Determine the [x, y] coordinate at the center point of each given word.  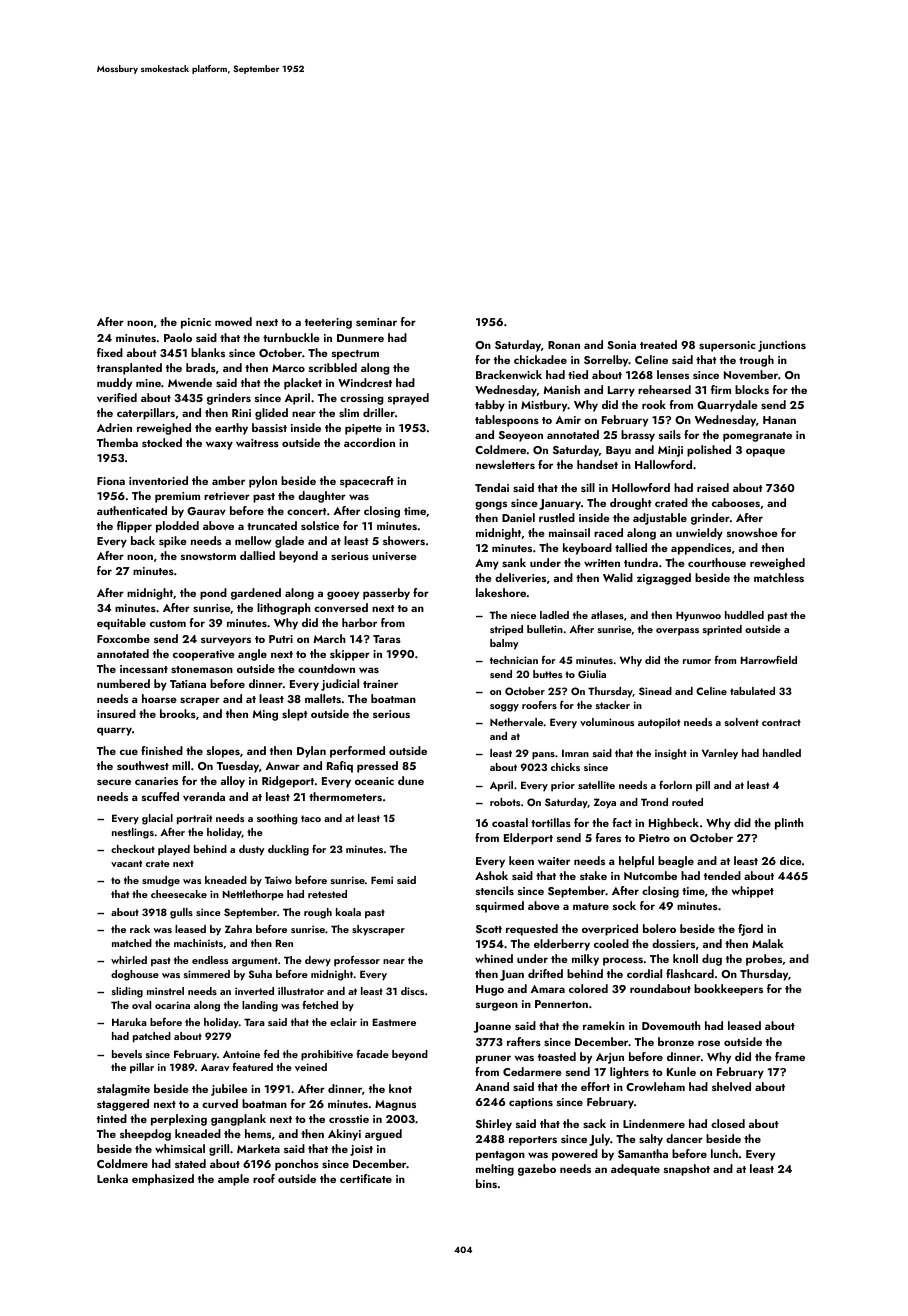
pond [213, 594]
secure [114, 782]
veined [311, 1067]
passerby [386, 594]
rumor [697, 661]
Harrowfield [769, 659]
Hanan [779, 420]
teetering [328, 323]
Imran [575, 753]
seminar [376, 322]
